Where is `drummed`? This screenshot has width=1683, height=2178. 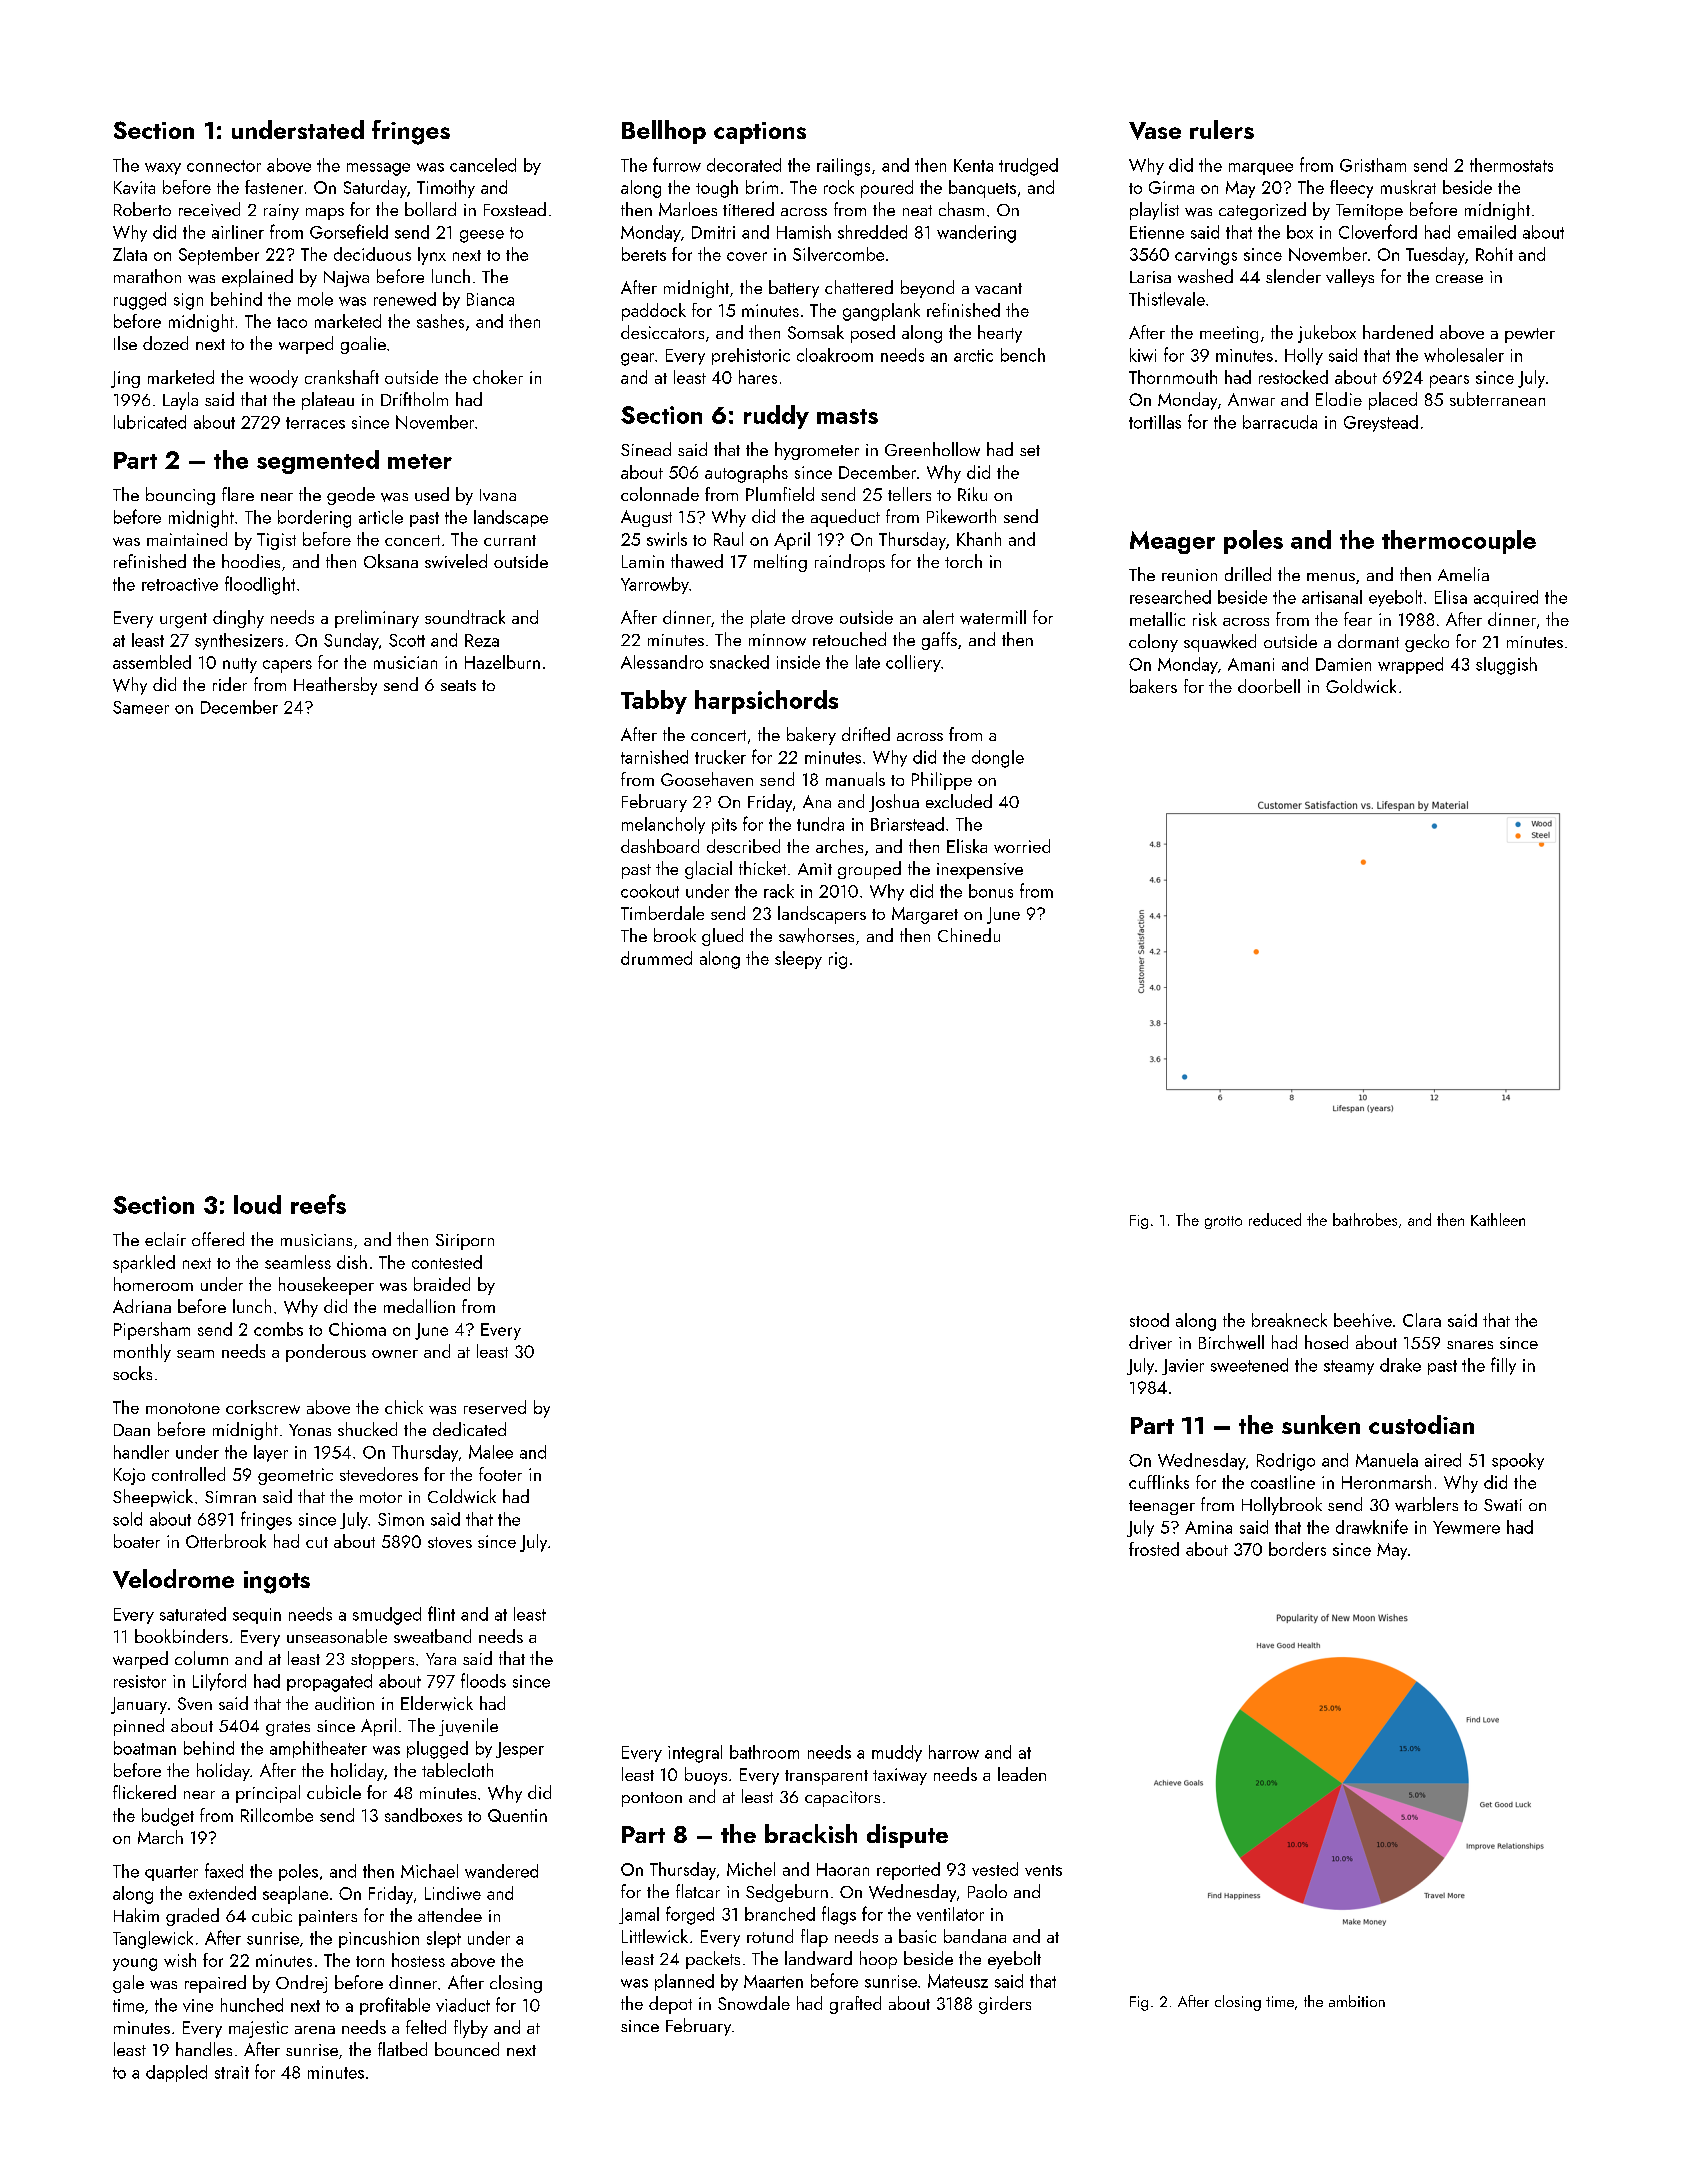
drummed is located at coordinates (656, 958).
